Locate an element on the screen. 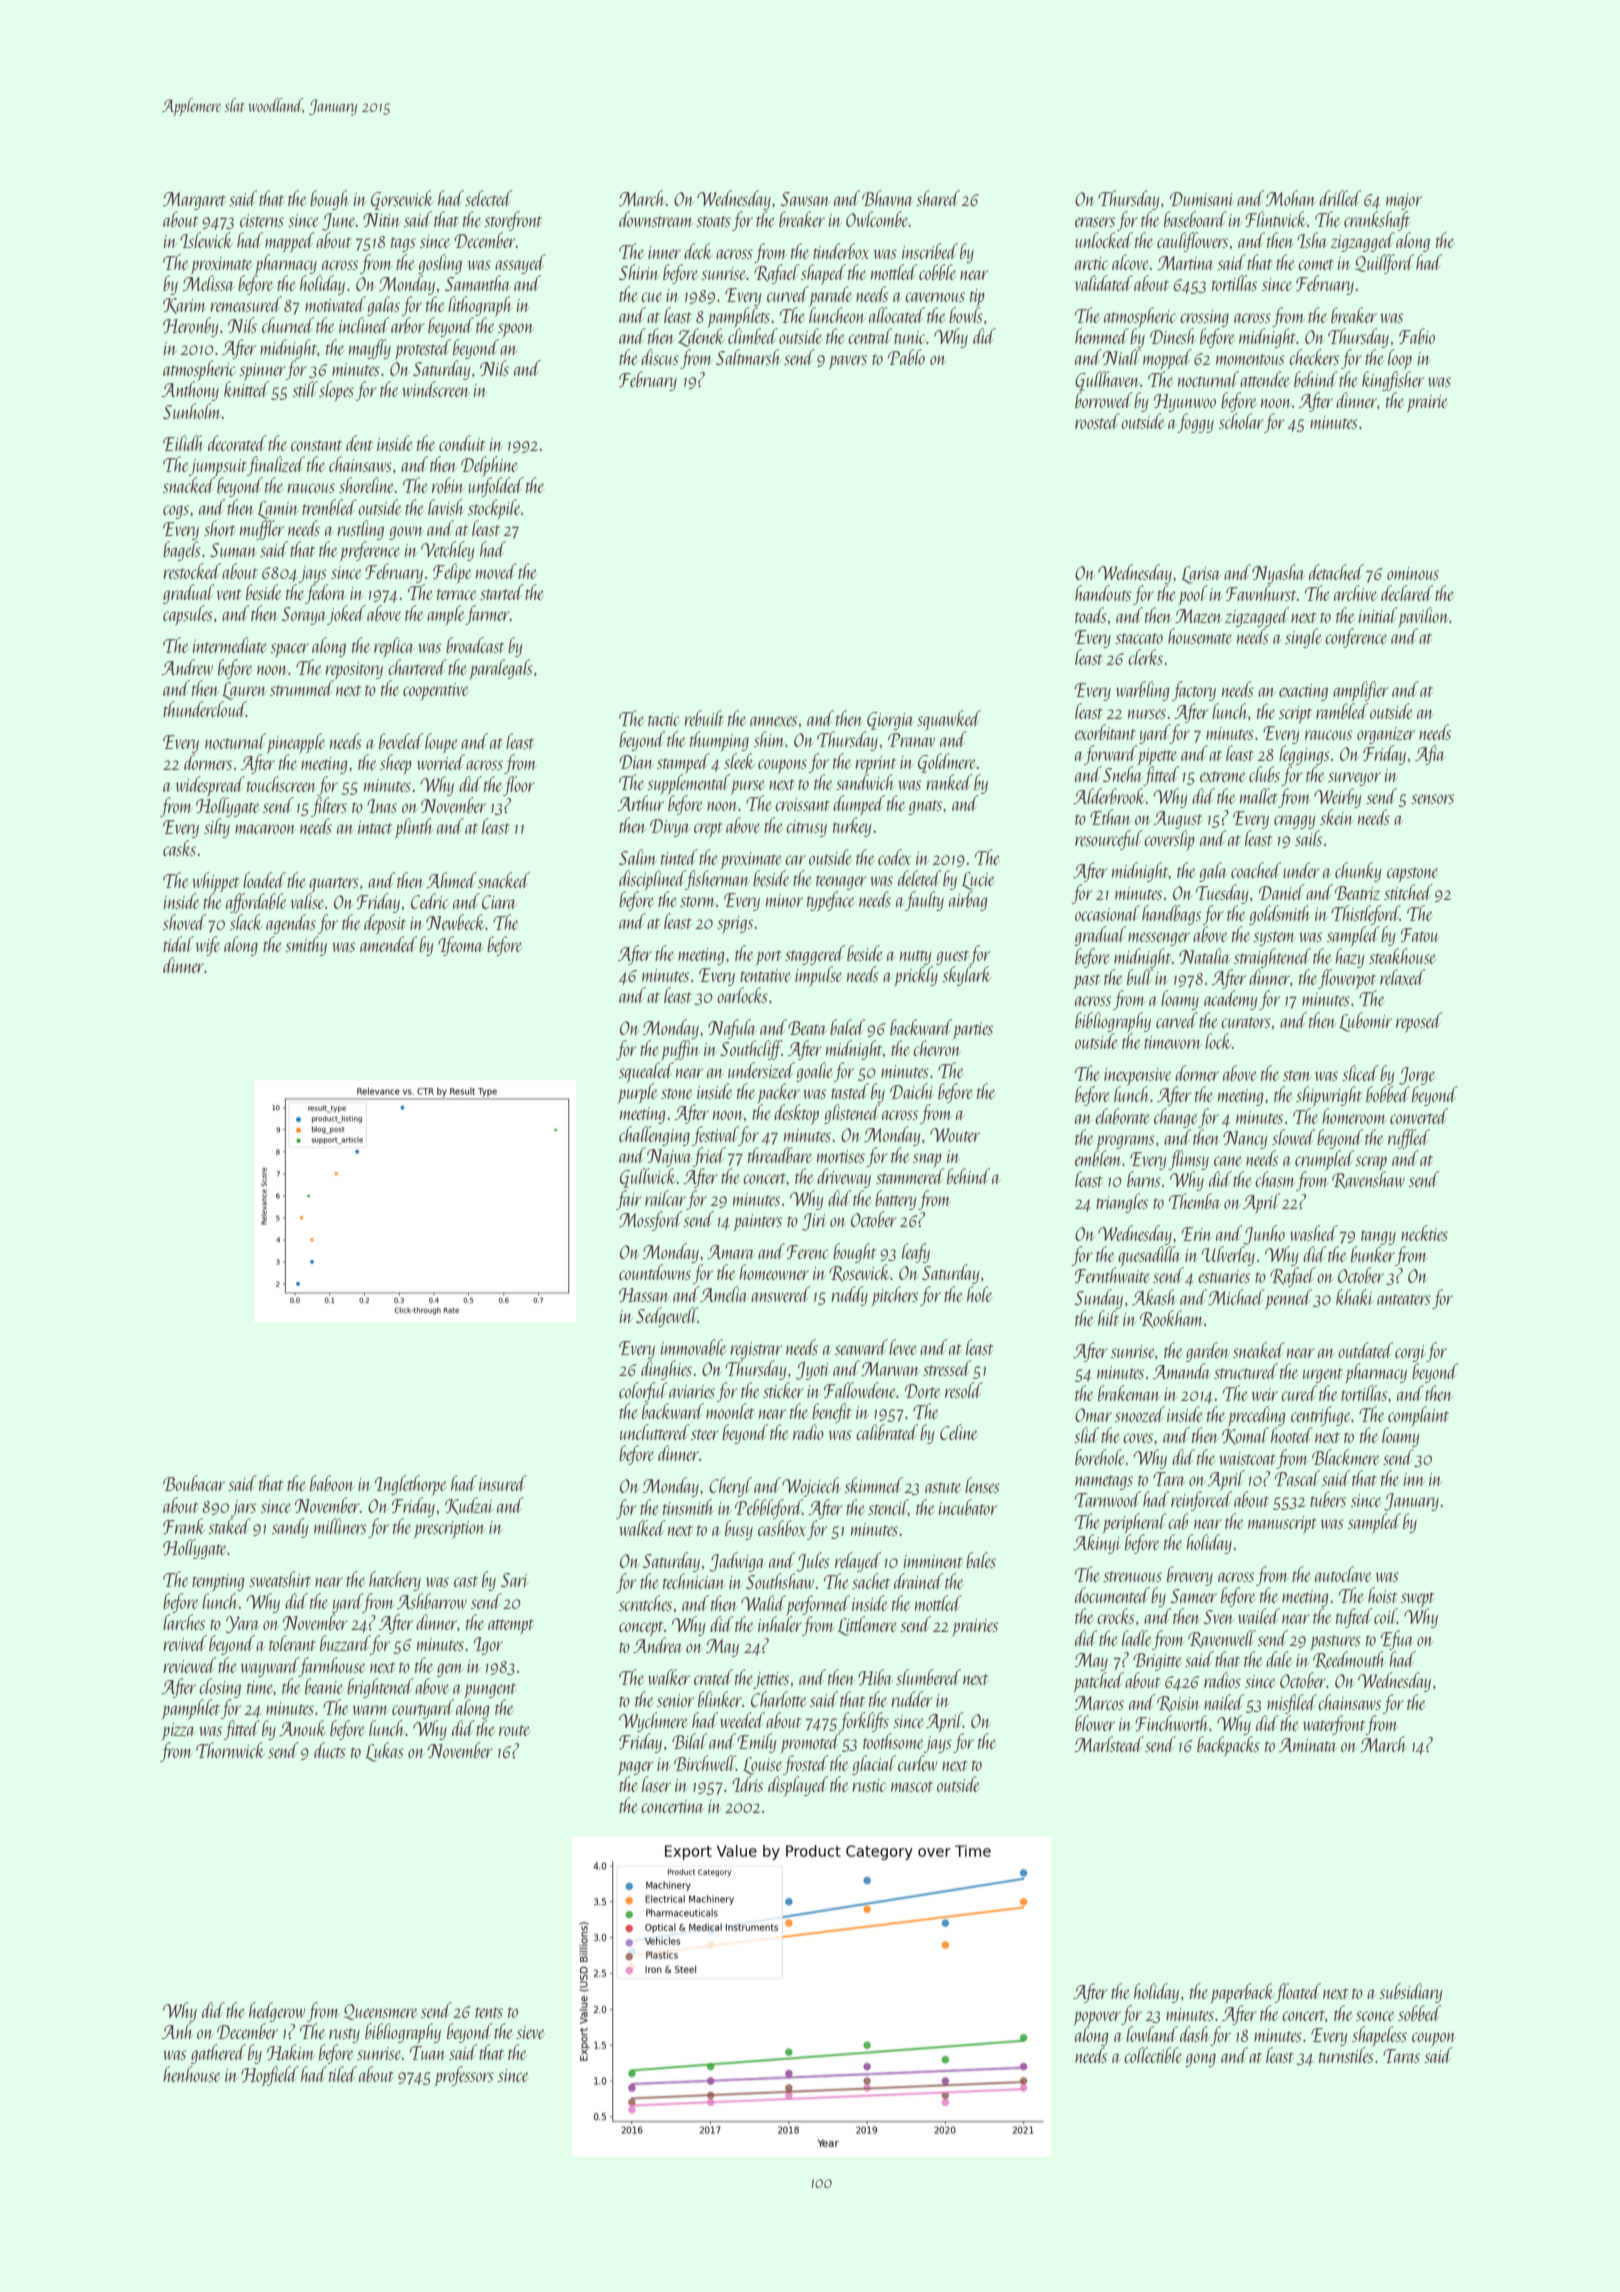 The width and height of the screenshot is (1620, 2292). slumbered is located at coordinates (928, 1677).
